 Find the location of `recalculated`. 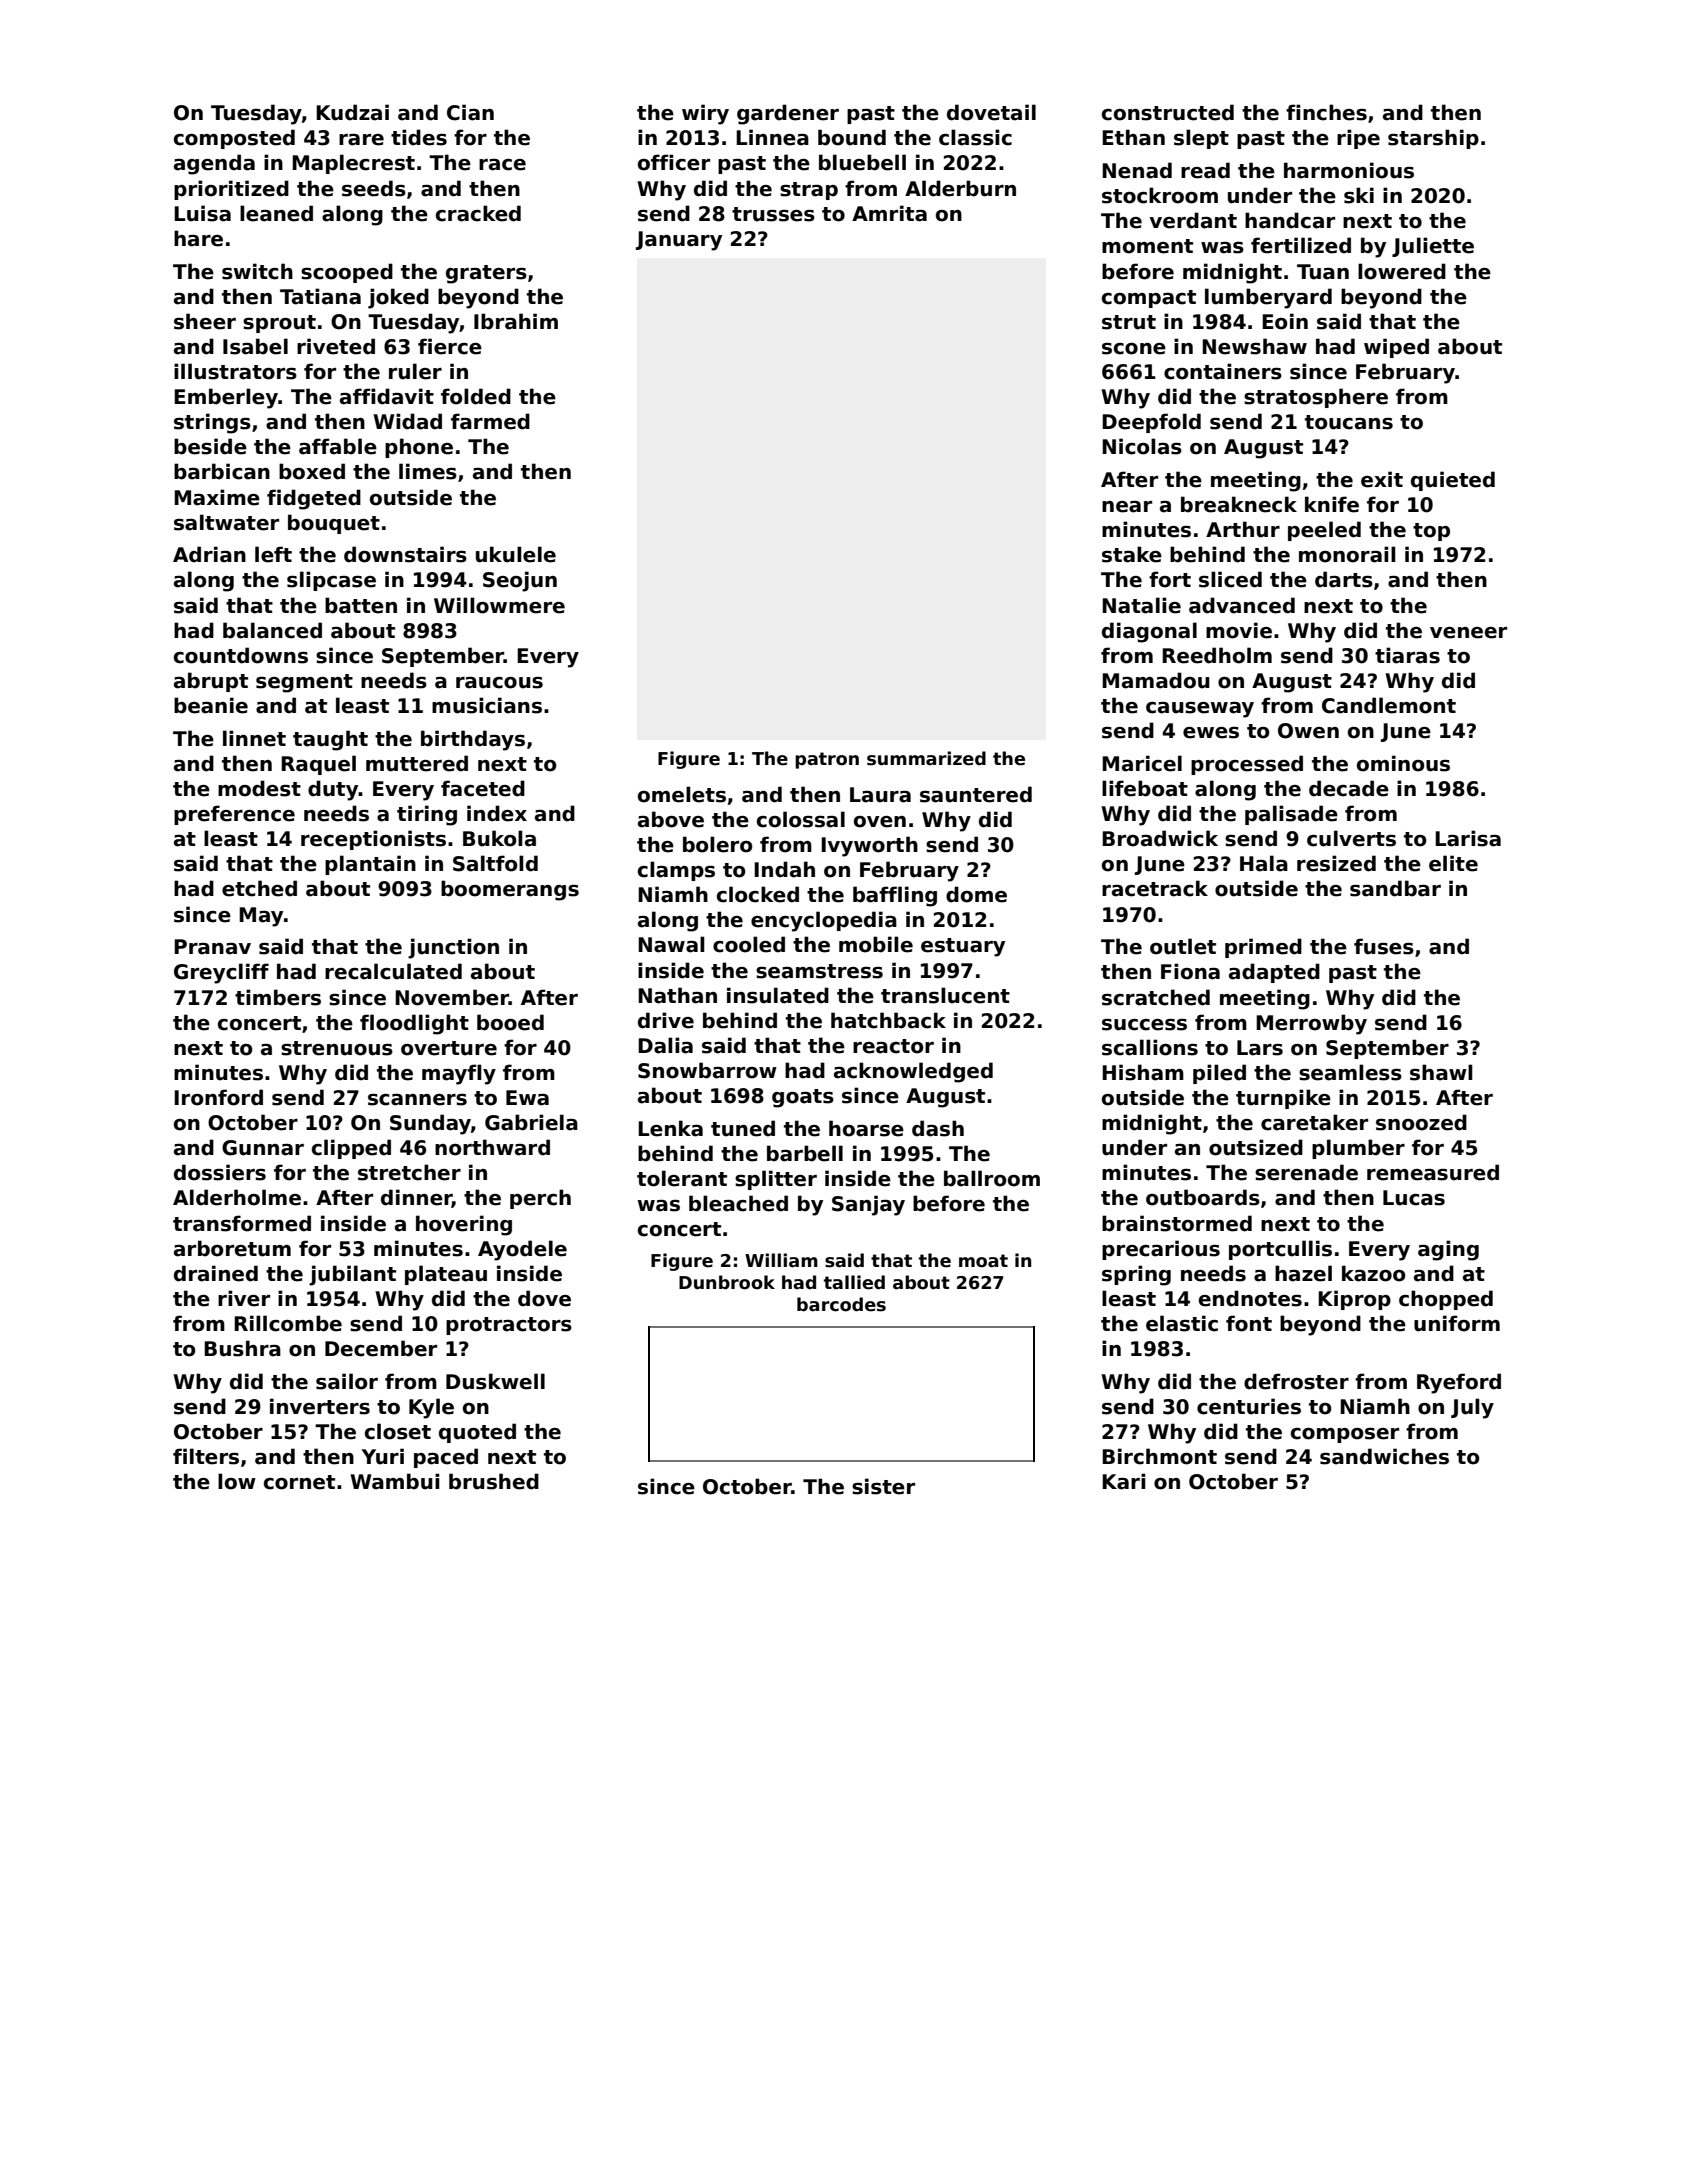

recalculated is located at coordinates (393, 971).
